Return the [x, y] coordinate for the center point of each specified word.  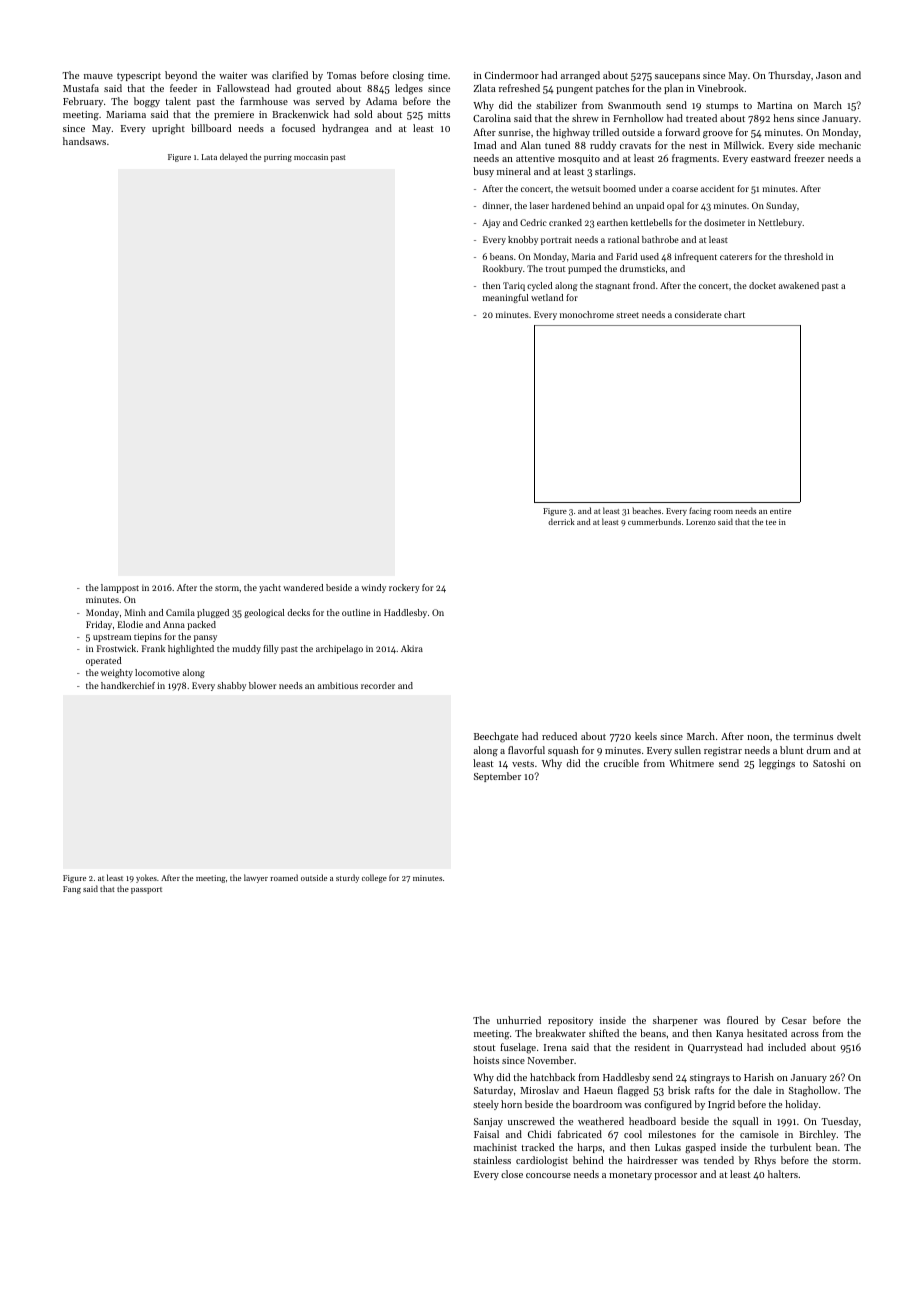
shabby [231, 686]
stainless [492, 1160]
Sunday [781, 206]
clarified [290, 75]
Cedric [533, 222]
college [374, 878]
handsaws [84, 141]
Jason [829, 75]
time [438, 75]
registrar [723, 752]
